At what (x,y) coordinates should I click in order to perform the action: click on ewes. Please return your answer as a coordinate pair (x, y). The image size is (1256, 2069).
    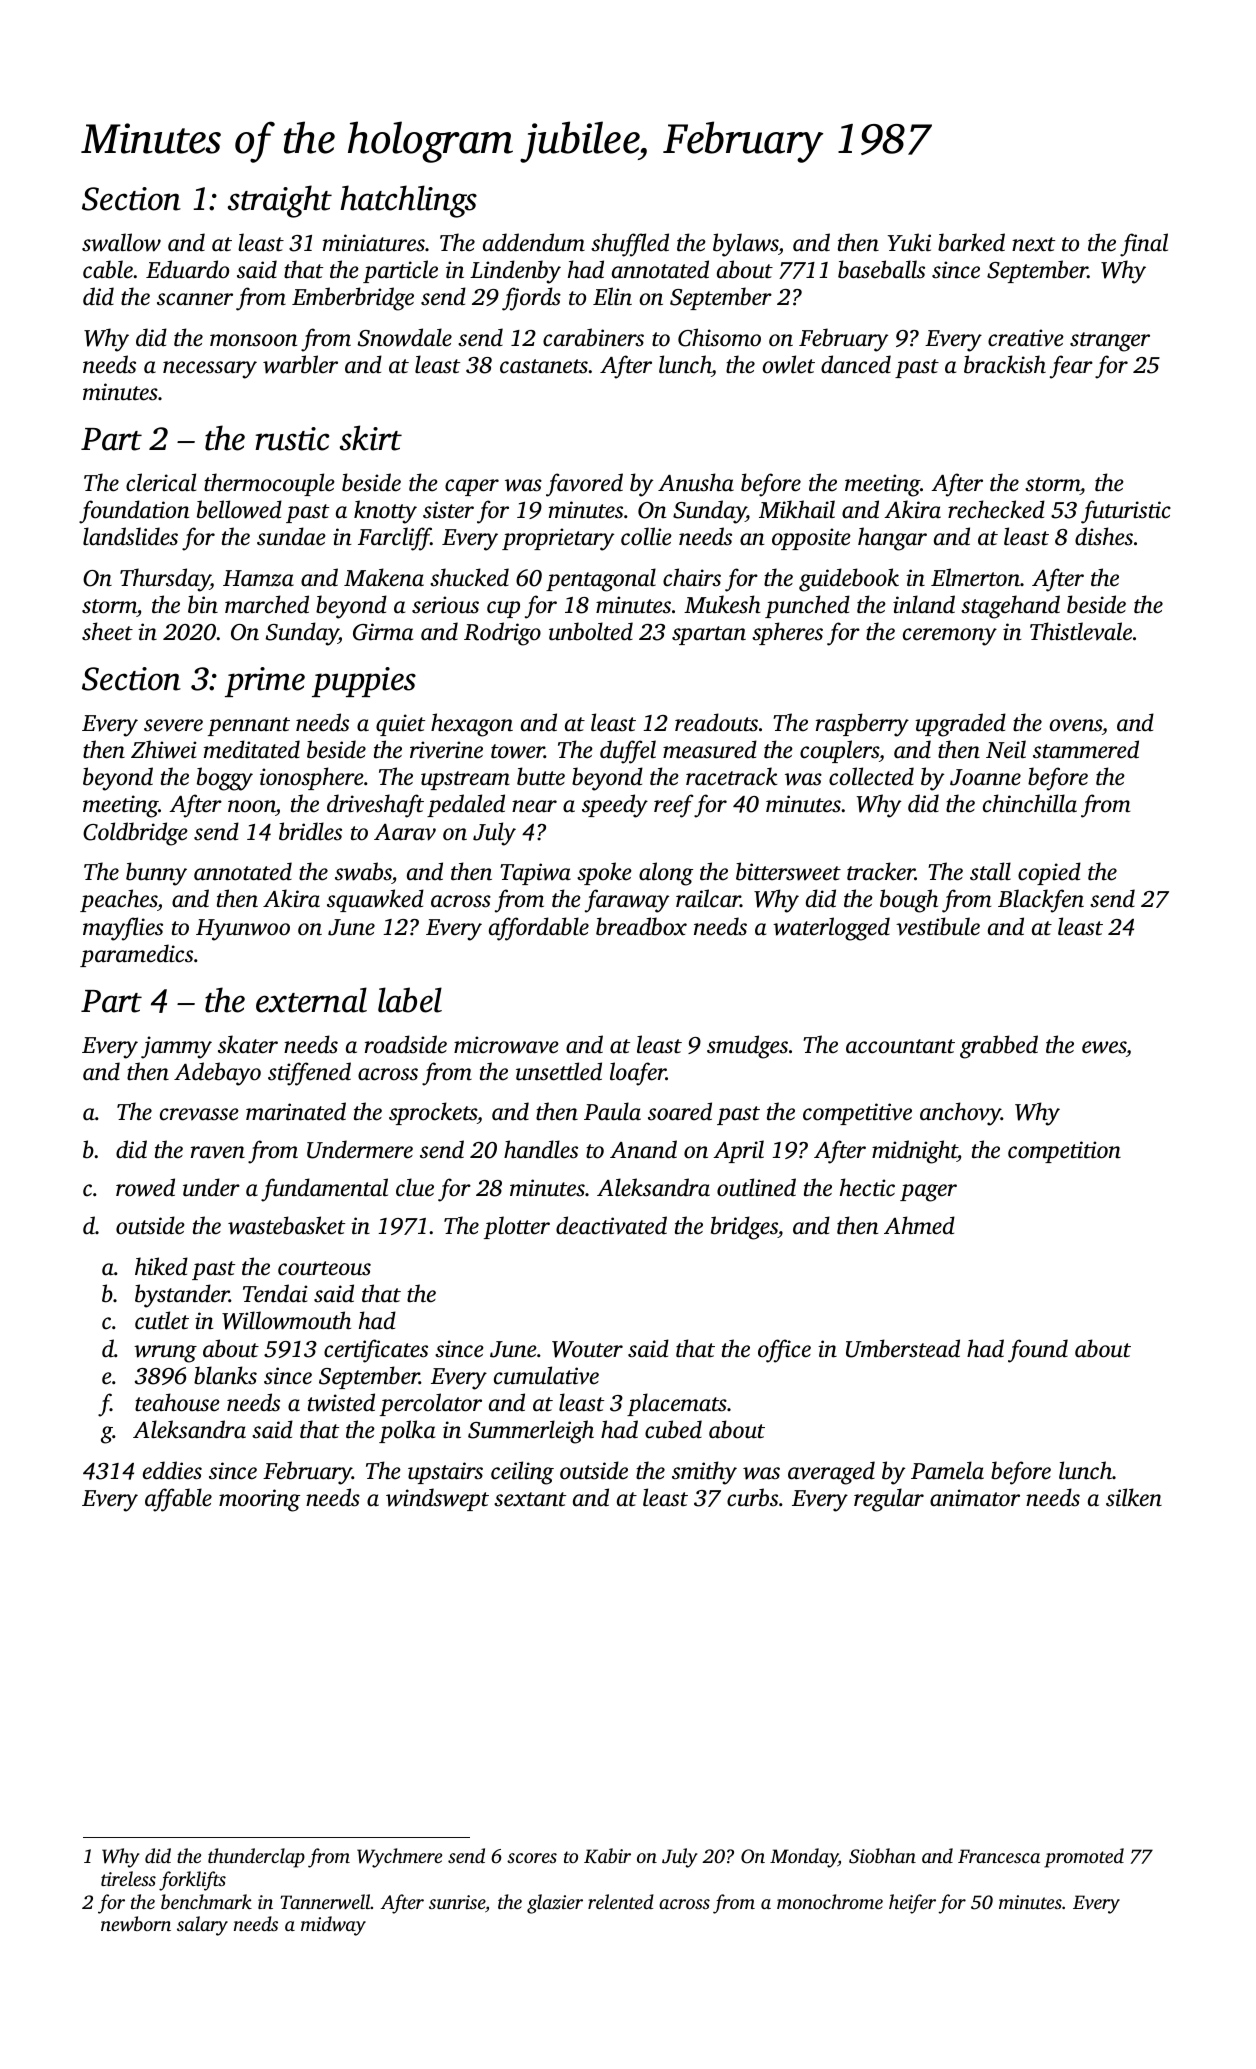
    Looking at the image, I should click on (1104, 1047).
